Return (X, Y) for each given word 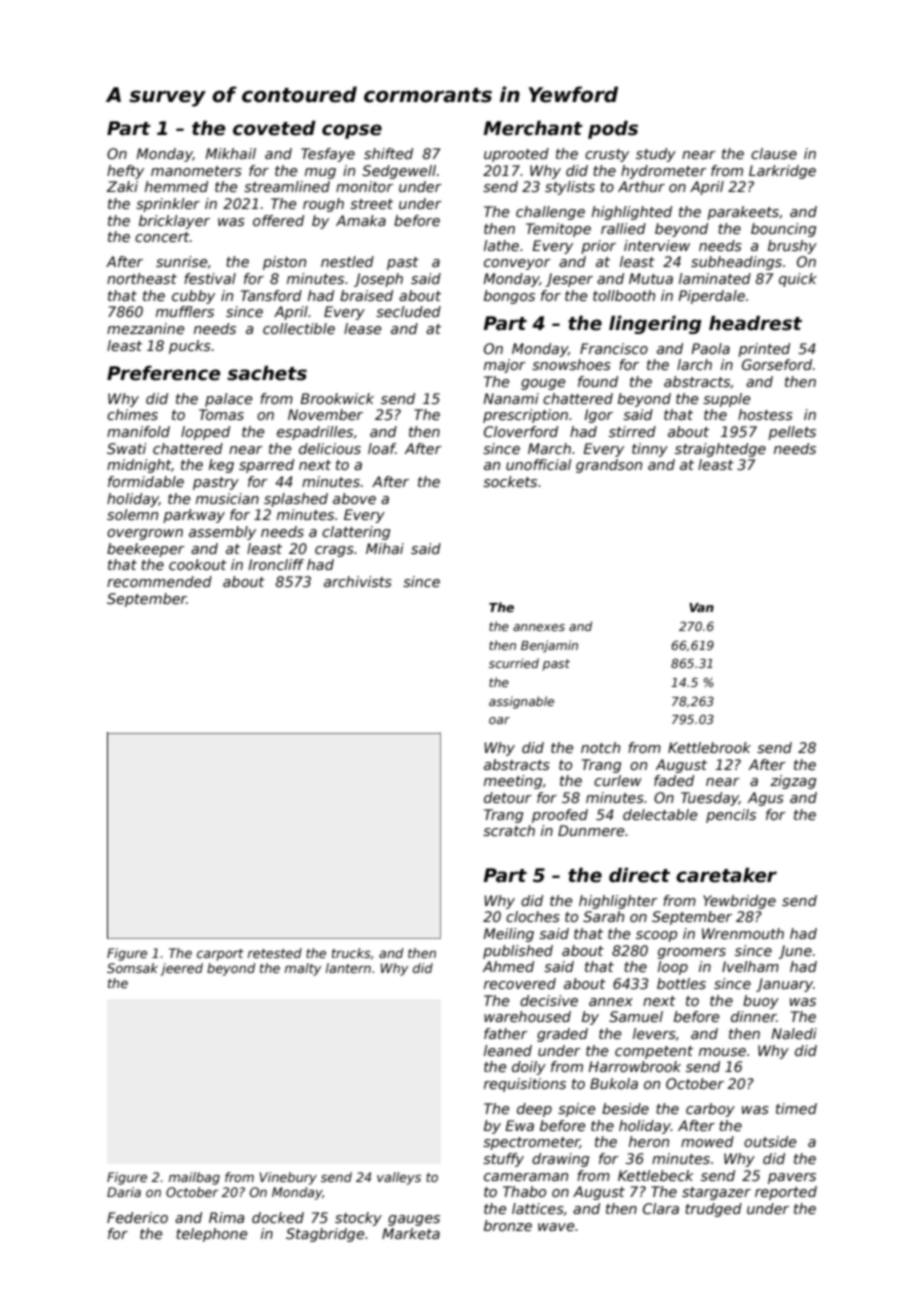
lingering (655, 325)
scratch (509, 830)
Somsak (132, 968)
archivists (358, 581)
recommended (159, 581)
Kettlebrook (709, 747)
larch (694, 364)
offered (278, 220)
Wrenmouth (743, 933)
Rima (226, 1217)
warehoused (527, 1016)
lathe (501, 245)
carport (220, 955)
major (505, 366)
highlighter (618, 902)
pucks (190, 347)
